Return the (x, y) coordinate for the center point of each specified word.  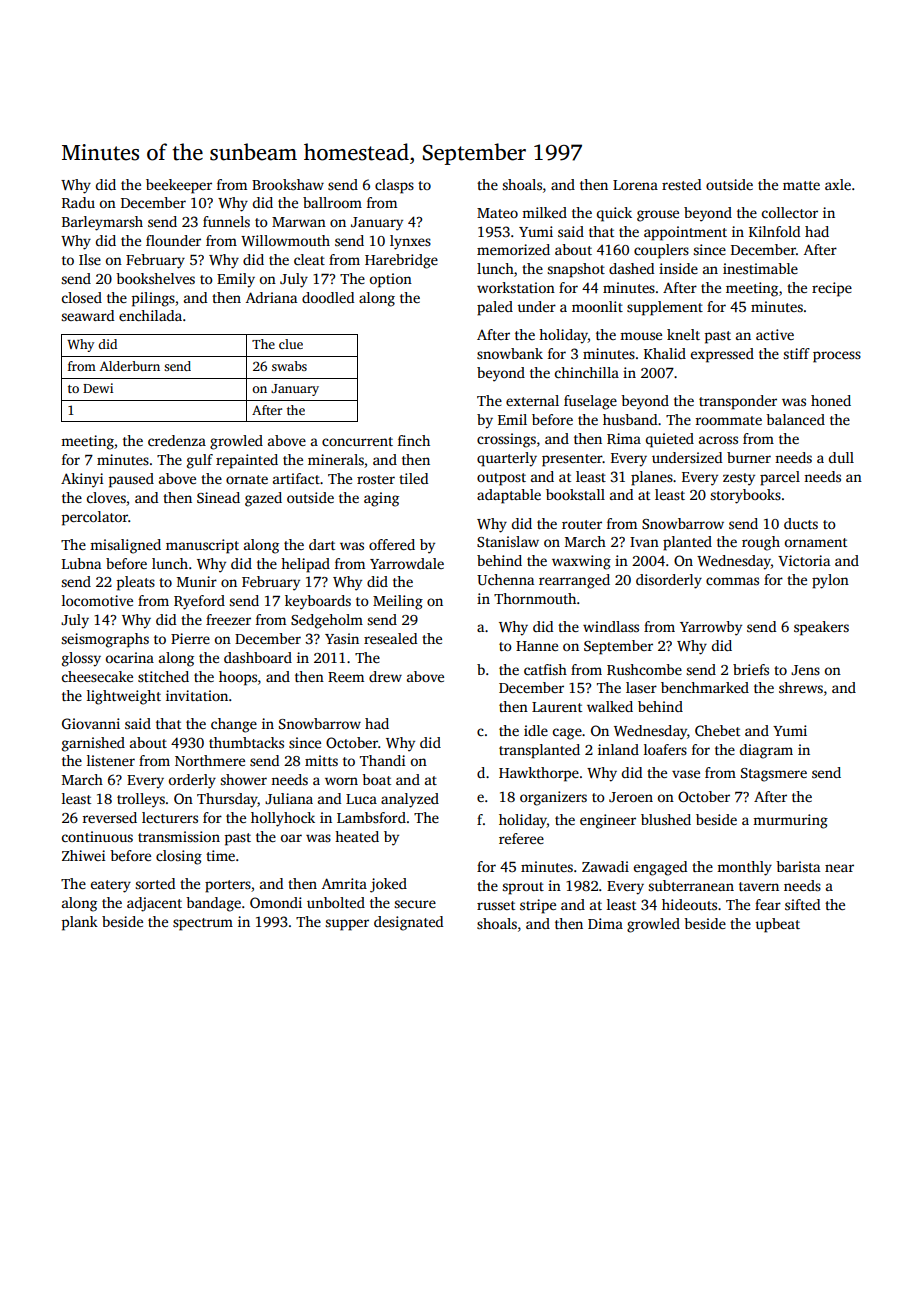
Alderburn (130, 366)
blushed (666, 819)
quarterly (507, 459)
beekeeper (179, 186)
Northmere (210, 760)
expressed (722, 355)
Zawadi (605, 866)
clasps (394, 186)
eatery (111, 886)
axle (838, 184)
